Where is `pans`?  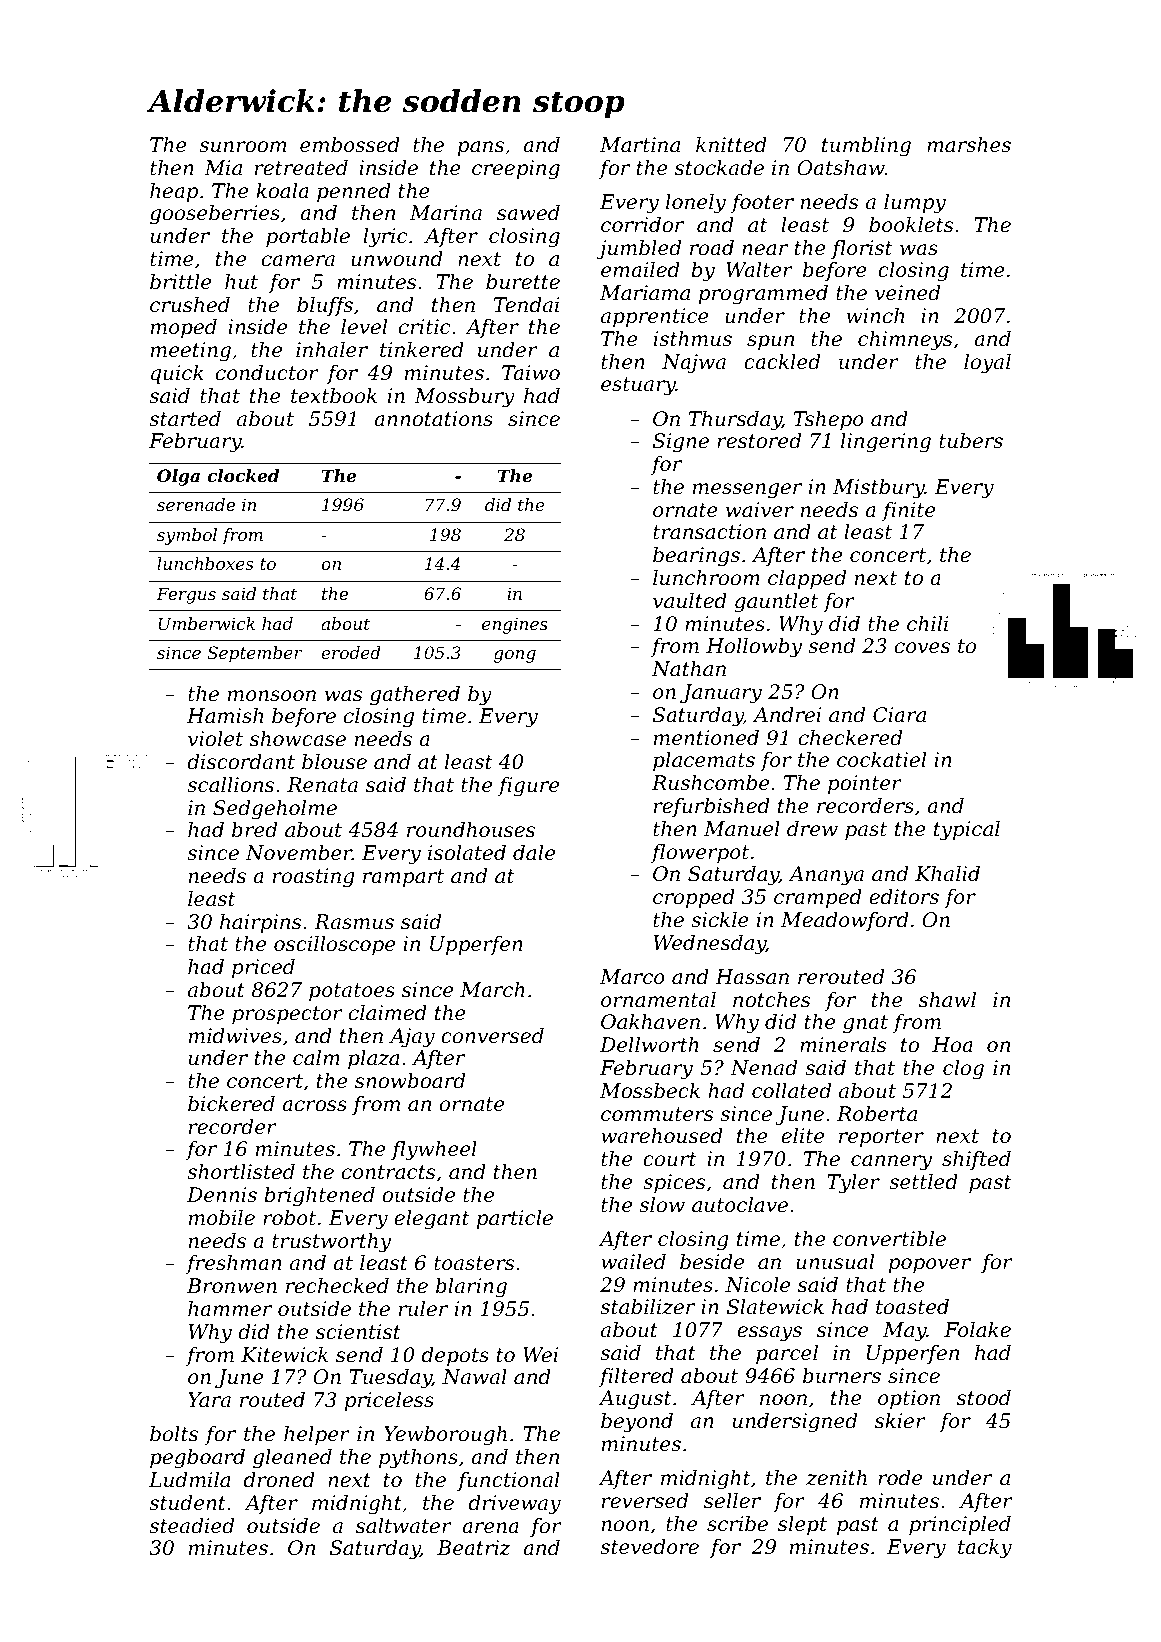 pans is located at coordinates (480, 148).
